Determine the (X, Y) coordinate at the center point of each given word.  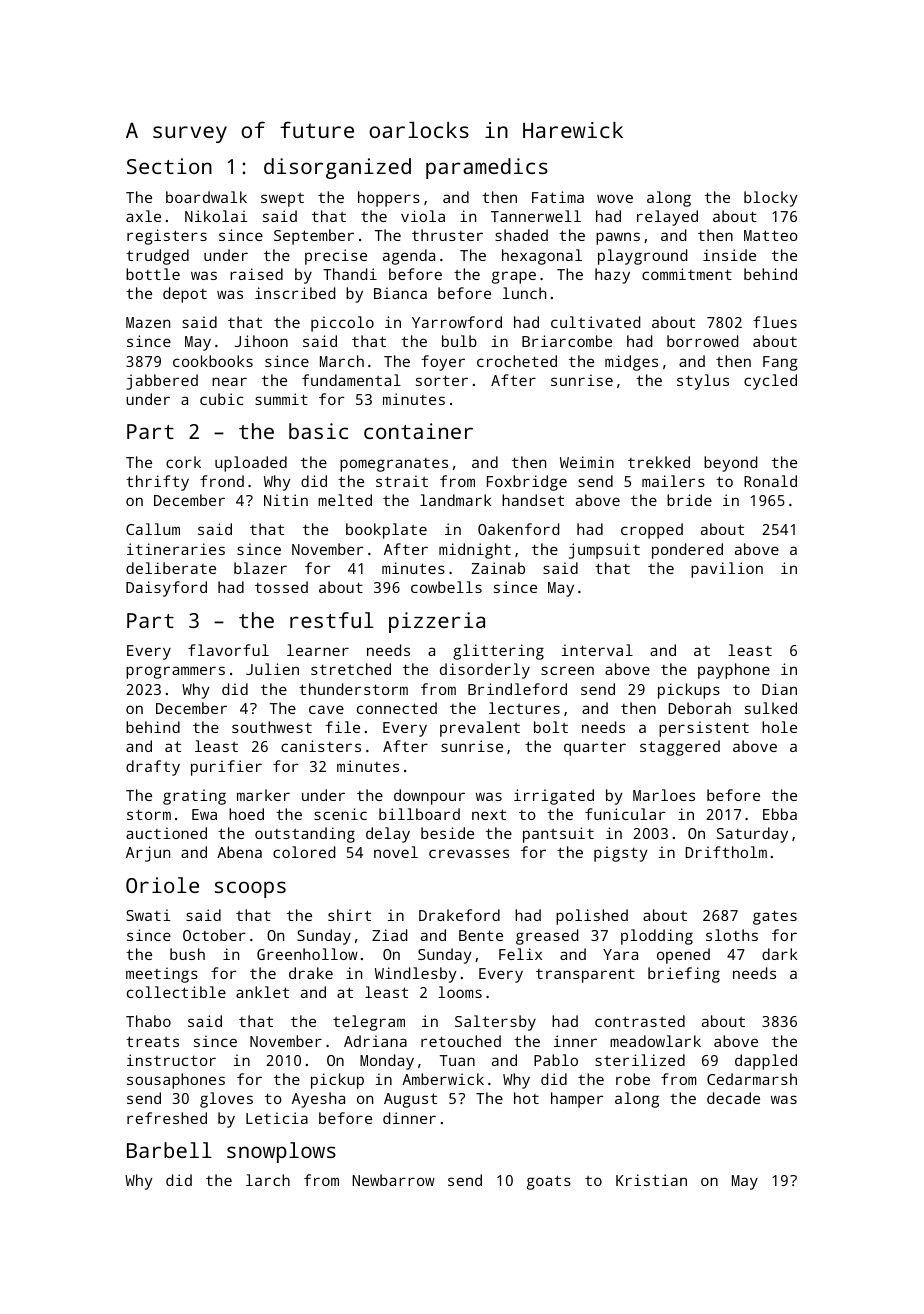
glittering (498, 652)
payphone (734, 671)
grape (514, 277)
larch (268, 1180)
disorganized (337, 168)
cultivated (595, 322)
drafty (153, 768)
